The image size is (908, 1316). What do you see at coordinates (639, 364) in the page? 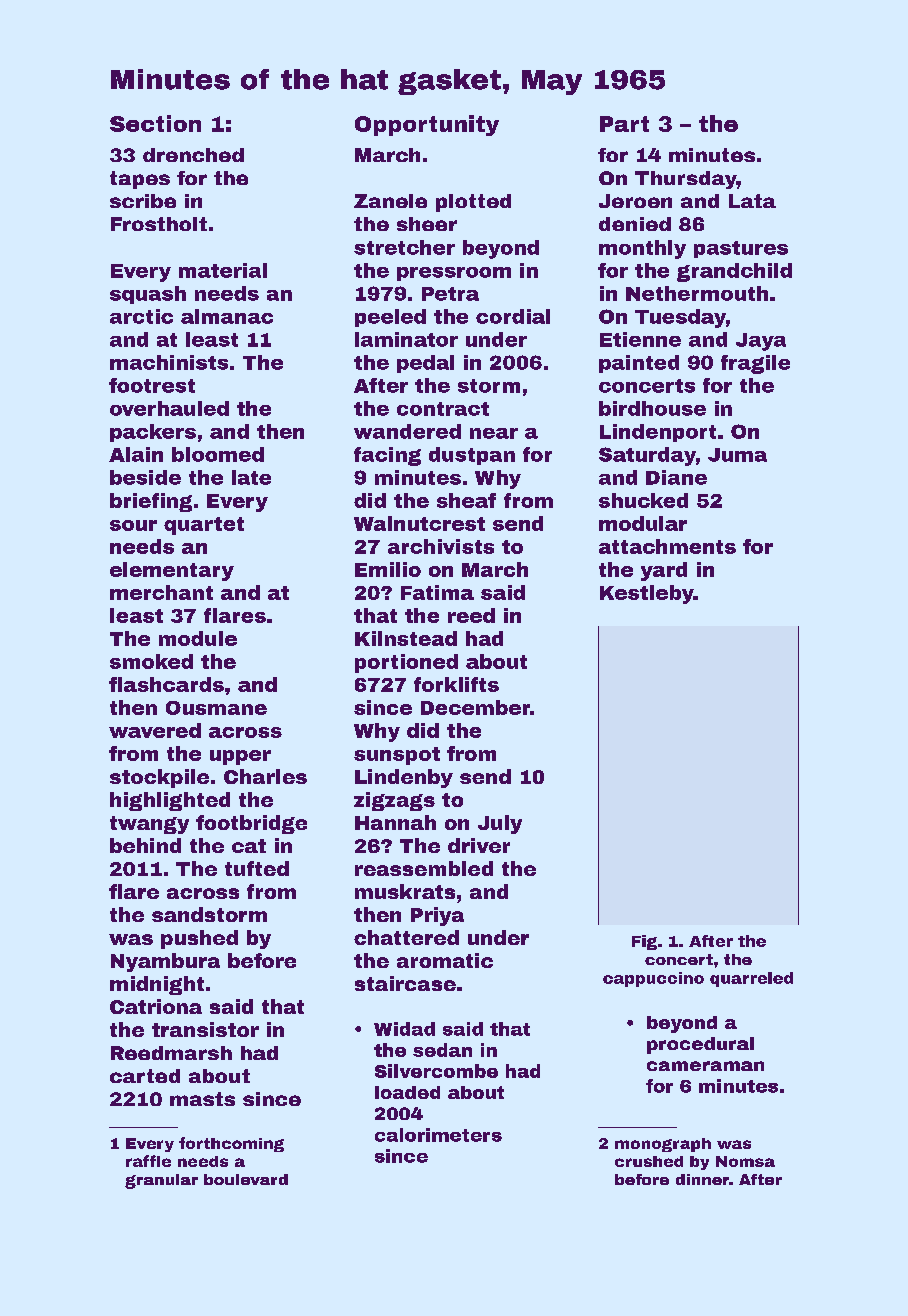
I see `painted` at bounding box center [639, 364].
